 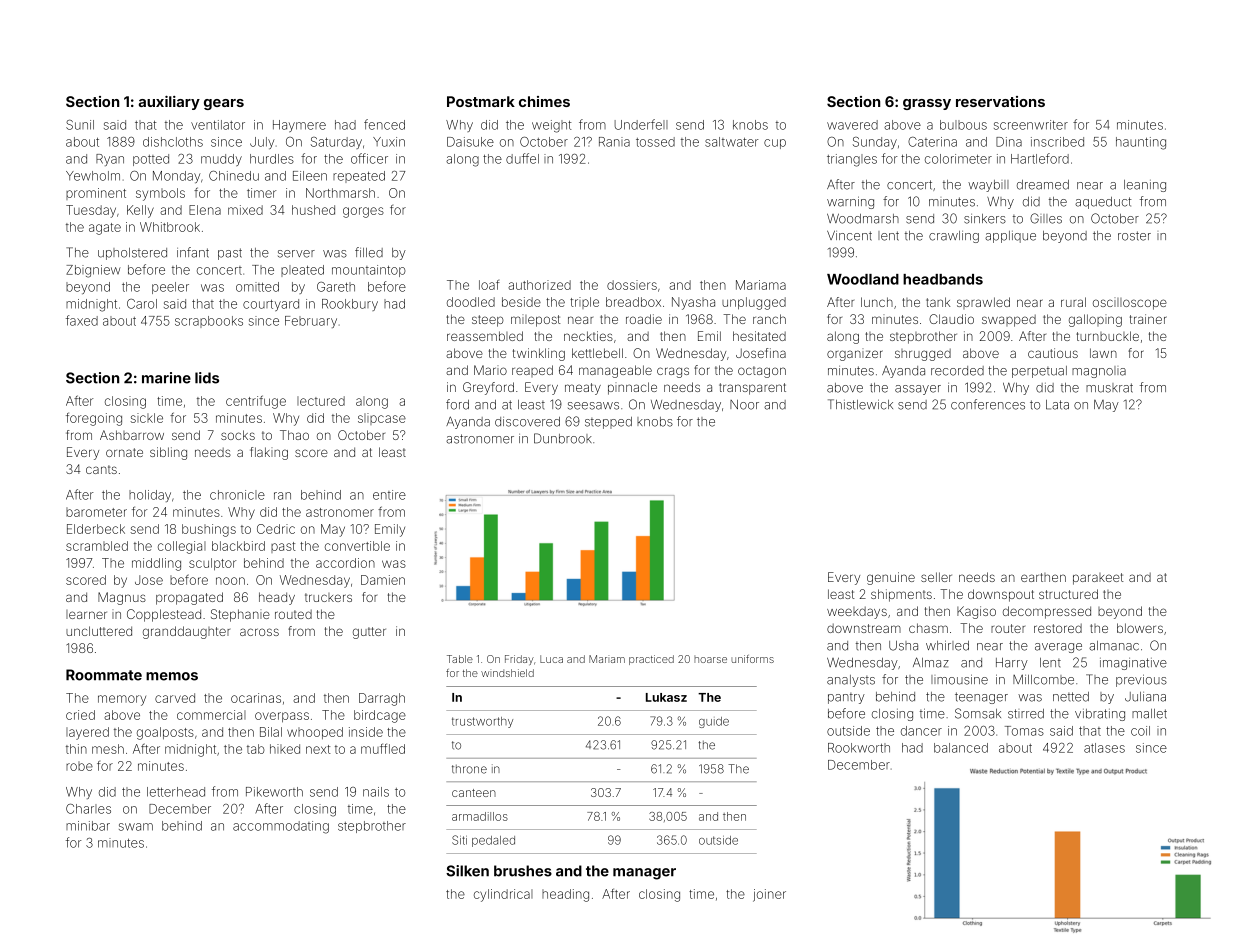 I want to click on flaking, so click(x=269, y=453).
